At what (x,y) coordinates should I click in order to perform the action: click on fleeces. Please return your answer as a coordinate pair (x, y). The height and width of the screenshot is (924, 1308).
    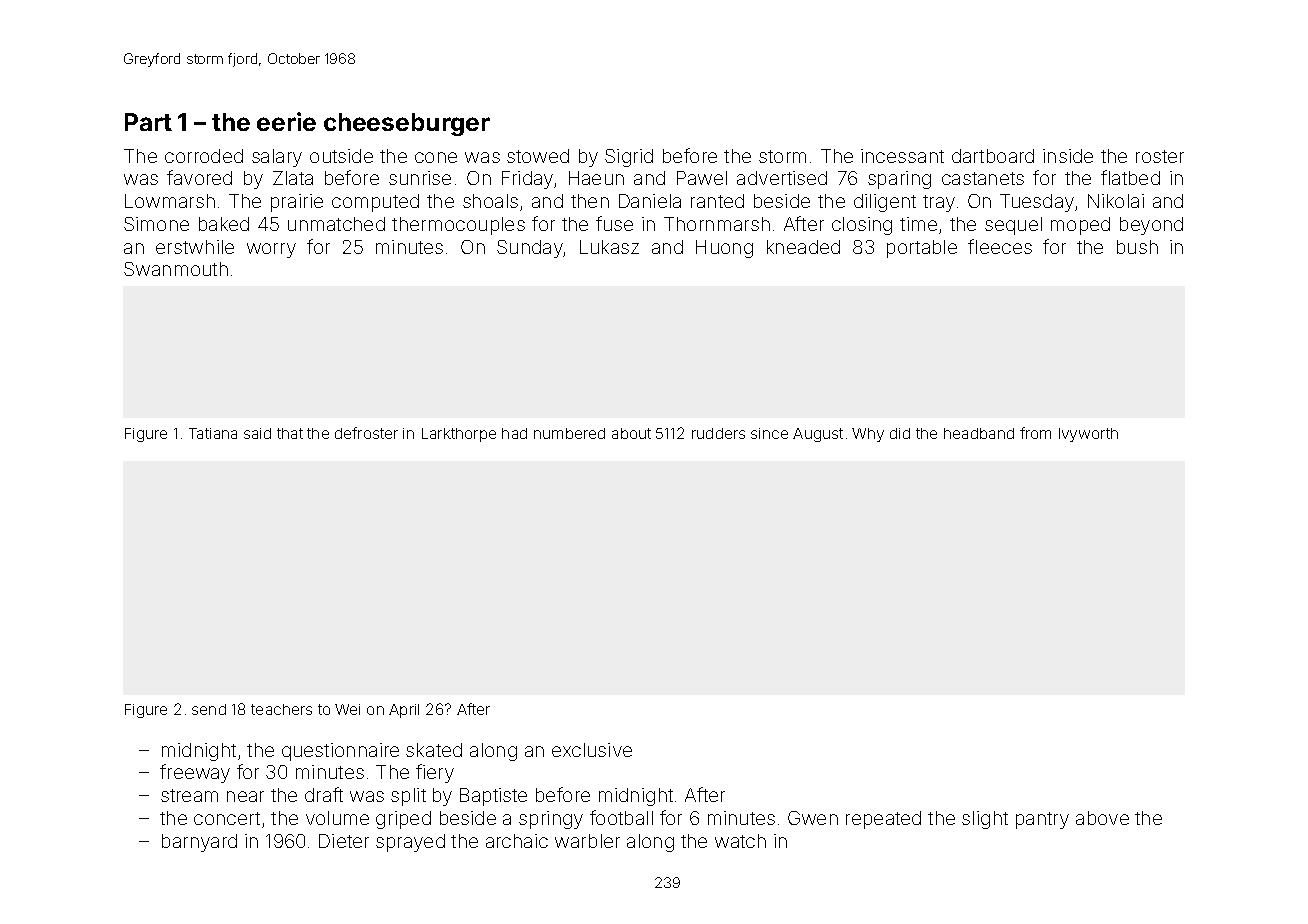
    Looking at the image, I should click on (1000, 246).
